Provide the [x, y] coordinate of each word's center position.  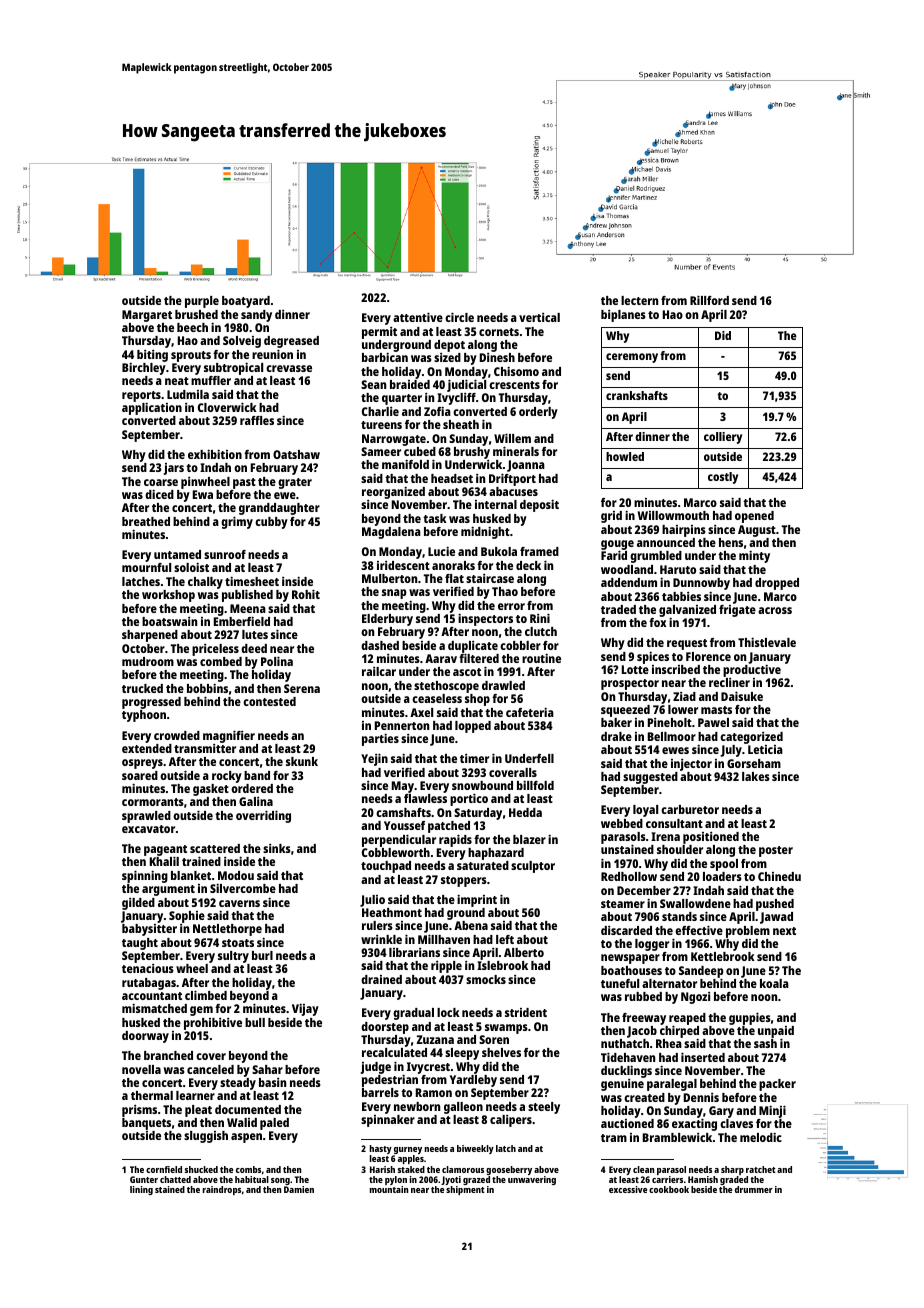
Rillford [709, 300]
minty [754, 556]
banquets [146, 1124]
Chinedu [779, 876]
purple [202, 302]
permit [379, 333]
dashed [380, 645]
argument [168, 890]
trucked [142, 688]
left [505, 939]
